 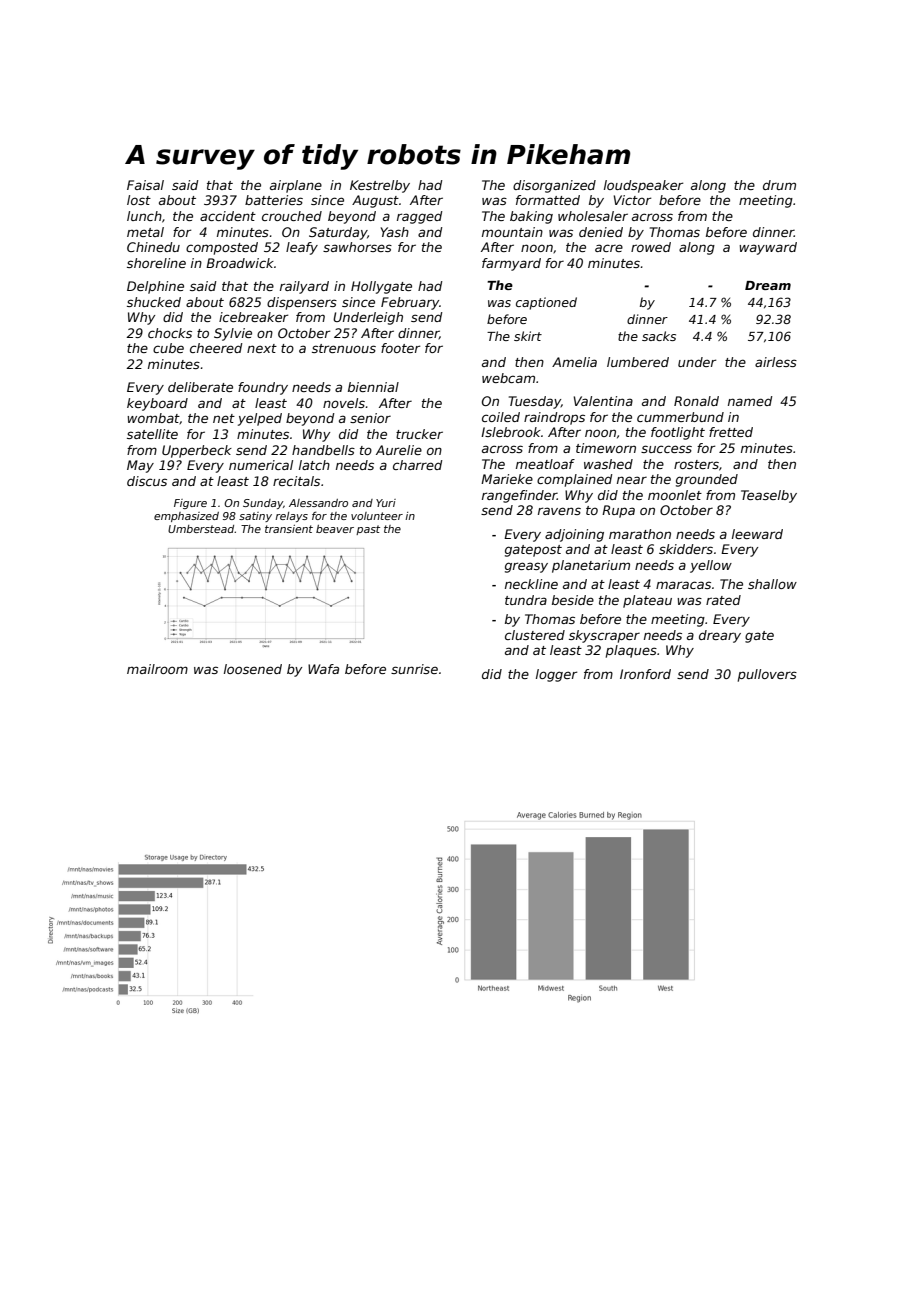 What do you see at coordinates (145, 185) in the image?
I see `Faisal` at bounding box center [145, 185].
